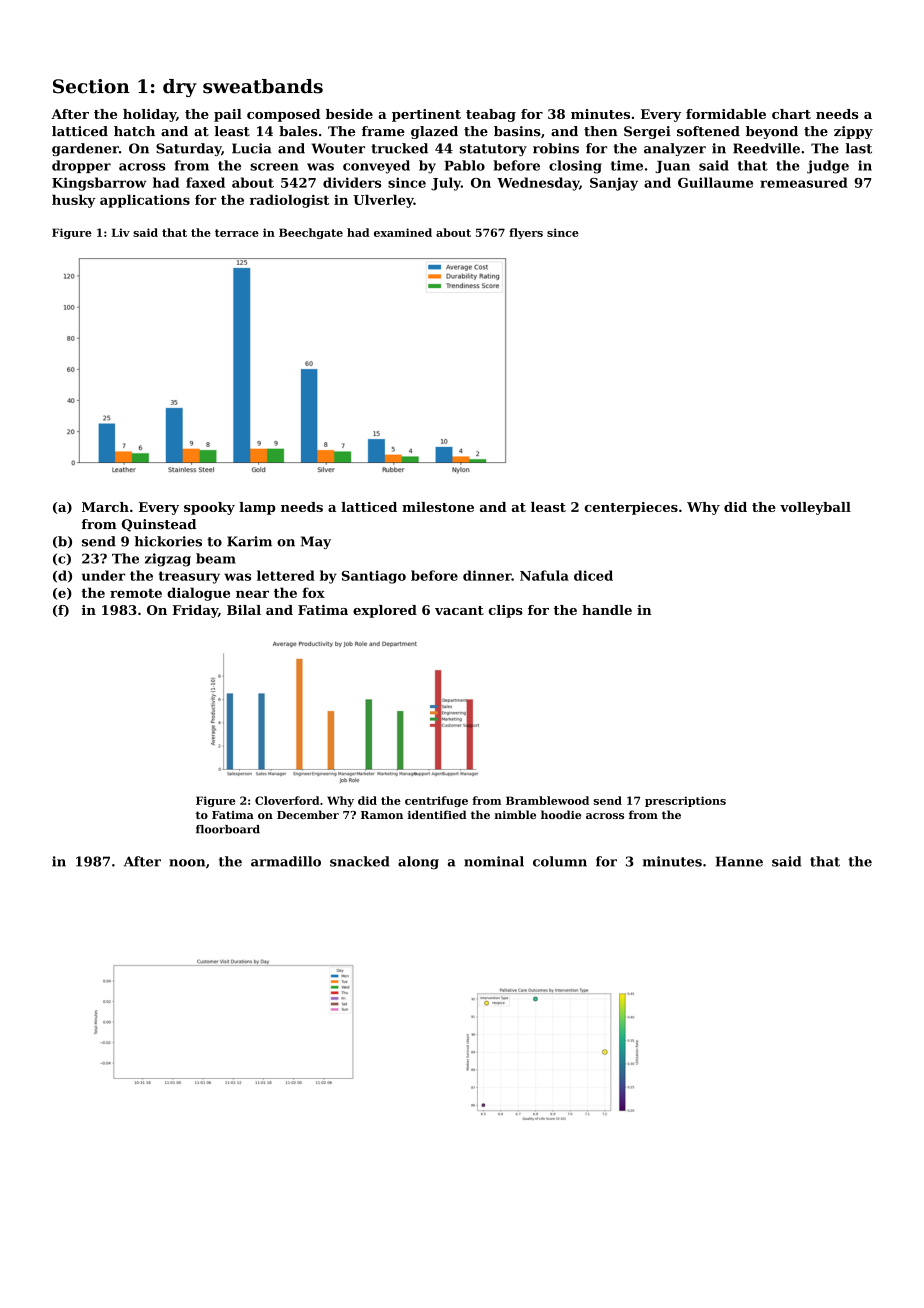  What do you see at coordinates (374, 577) in the document?
I see `Santiago` at bounding box center [374, 577].
